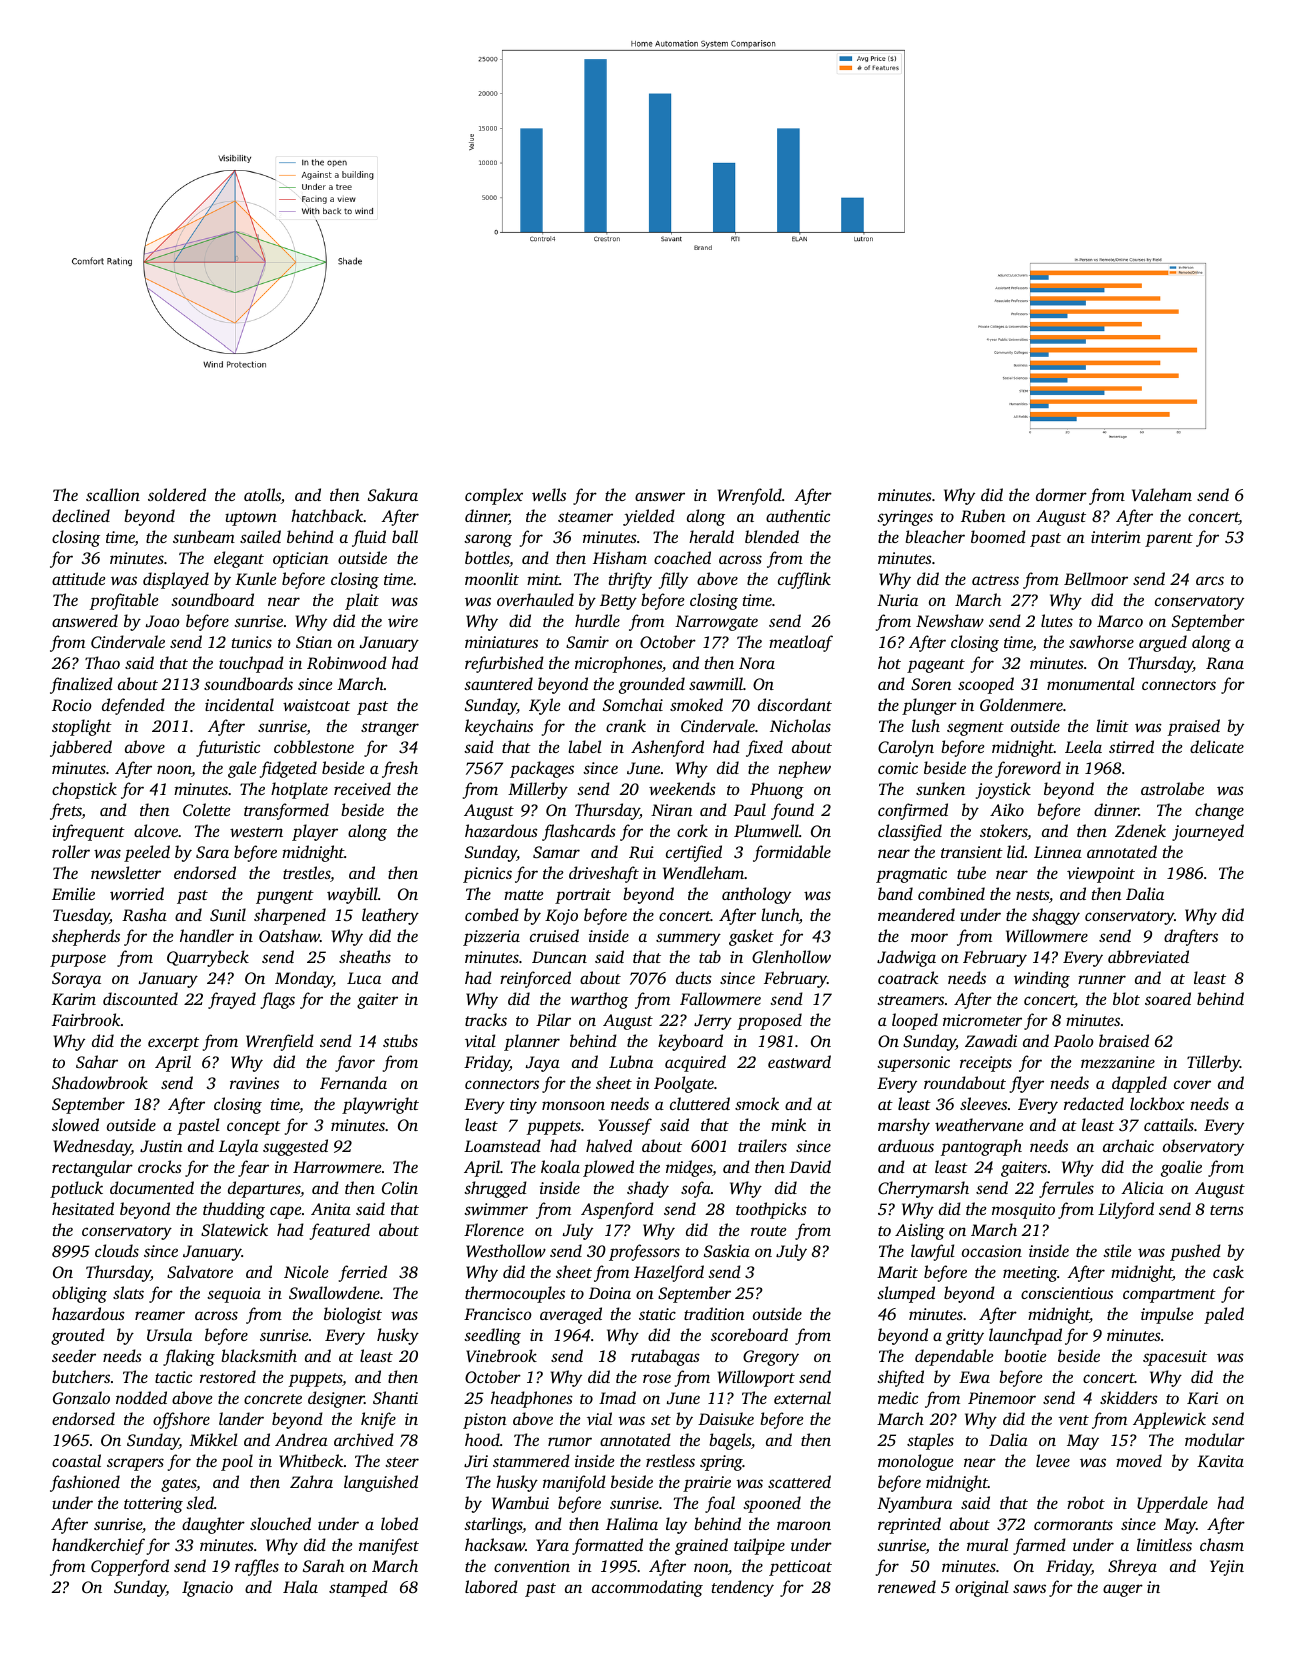  What do you see at coordinates (749, 1334) in the screenshot?
I see `scoreboard` at bounding box center [749, 1334].
